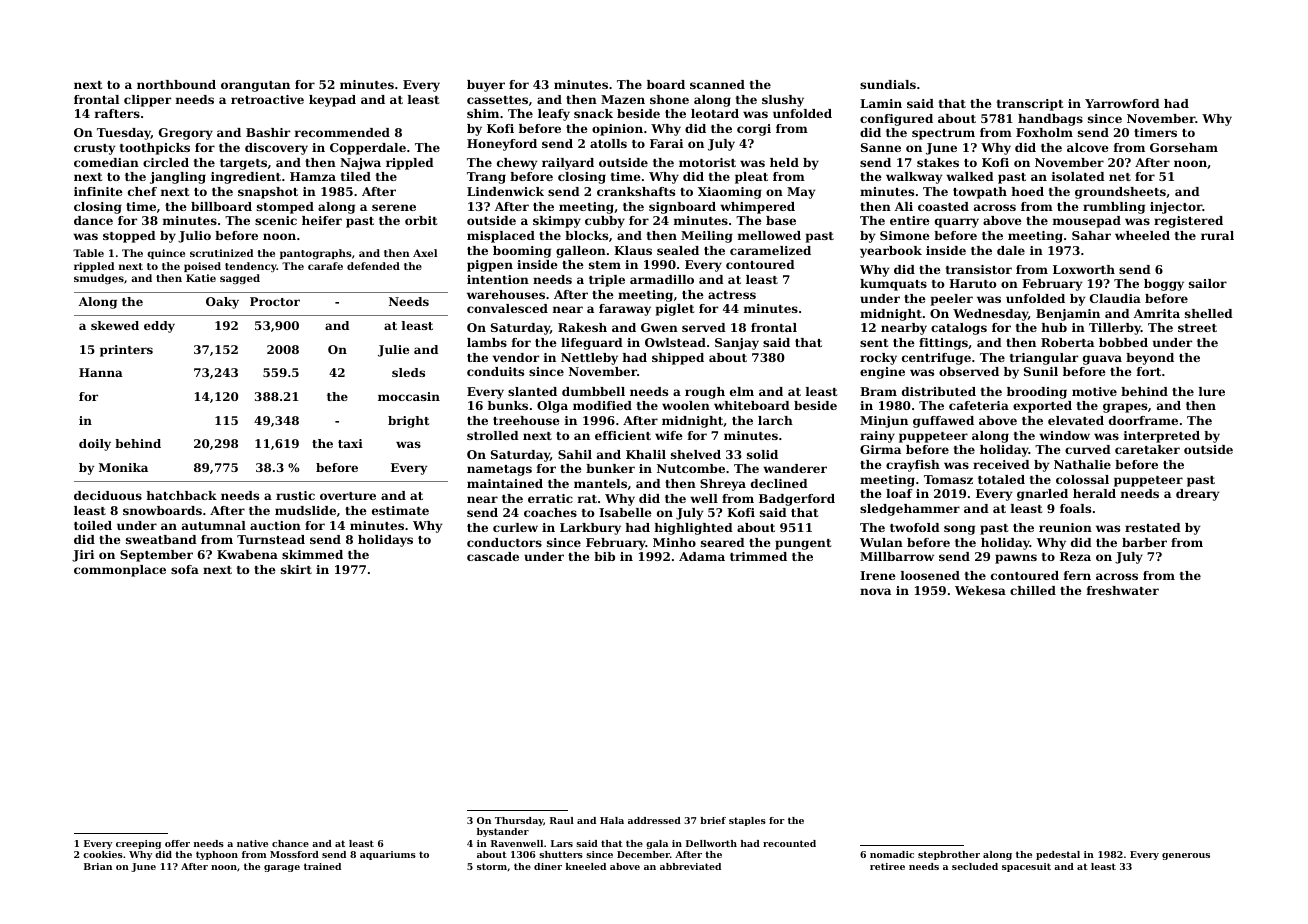 This screenshot has width=1308, height=924. What do you see at coordinates (605, 222) in the screenshot?
I see `cubby` at bounding box center [605, 222].
